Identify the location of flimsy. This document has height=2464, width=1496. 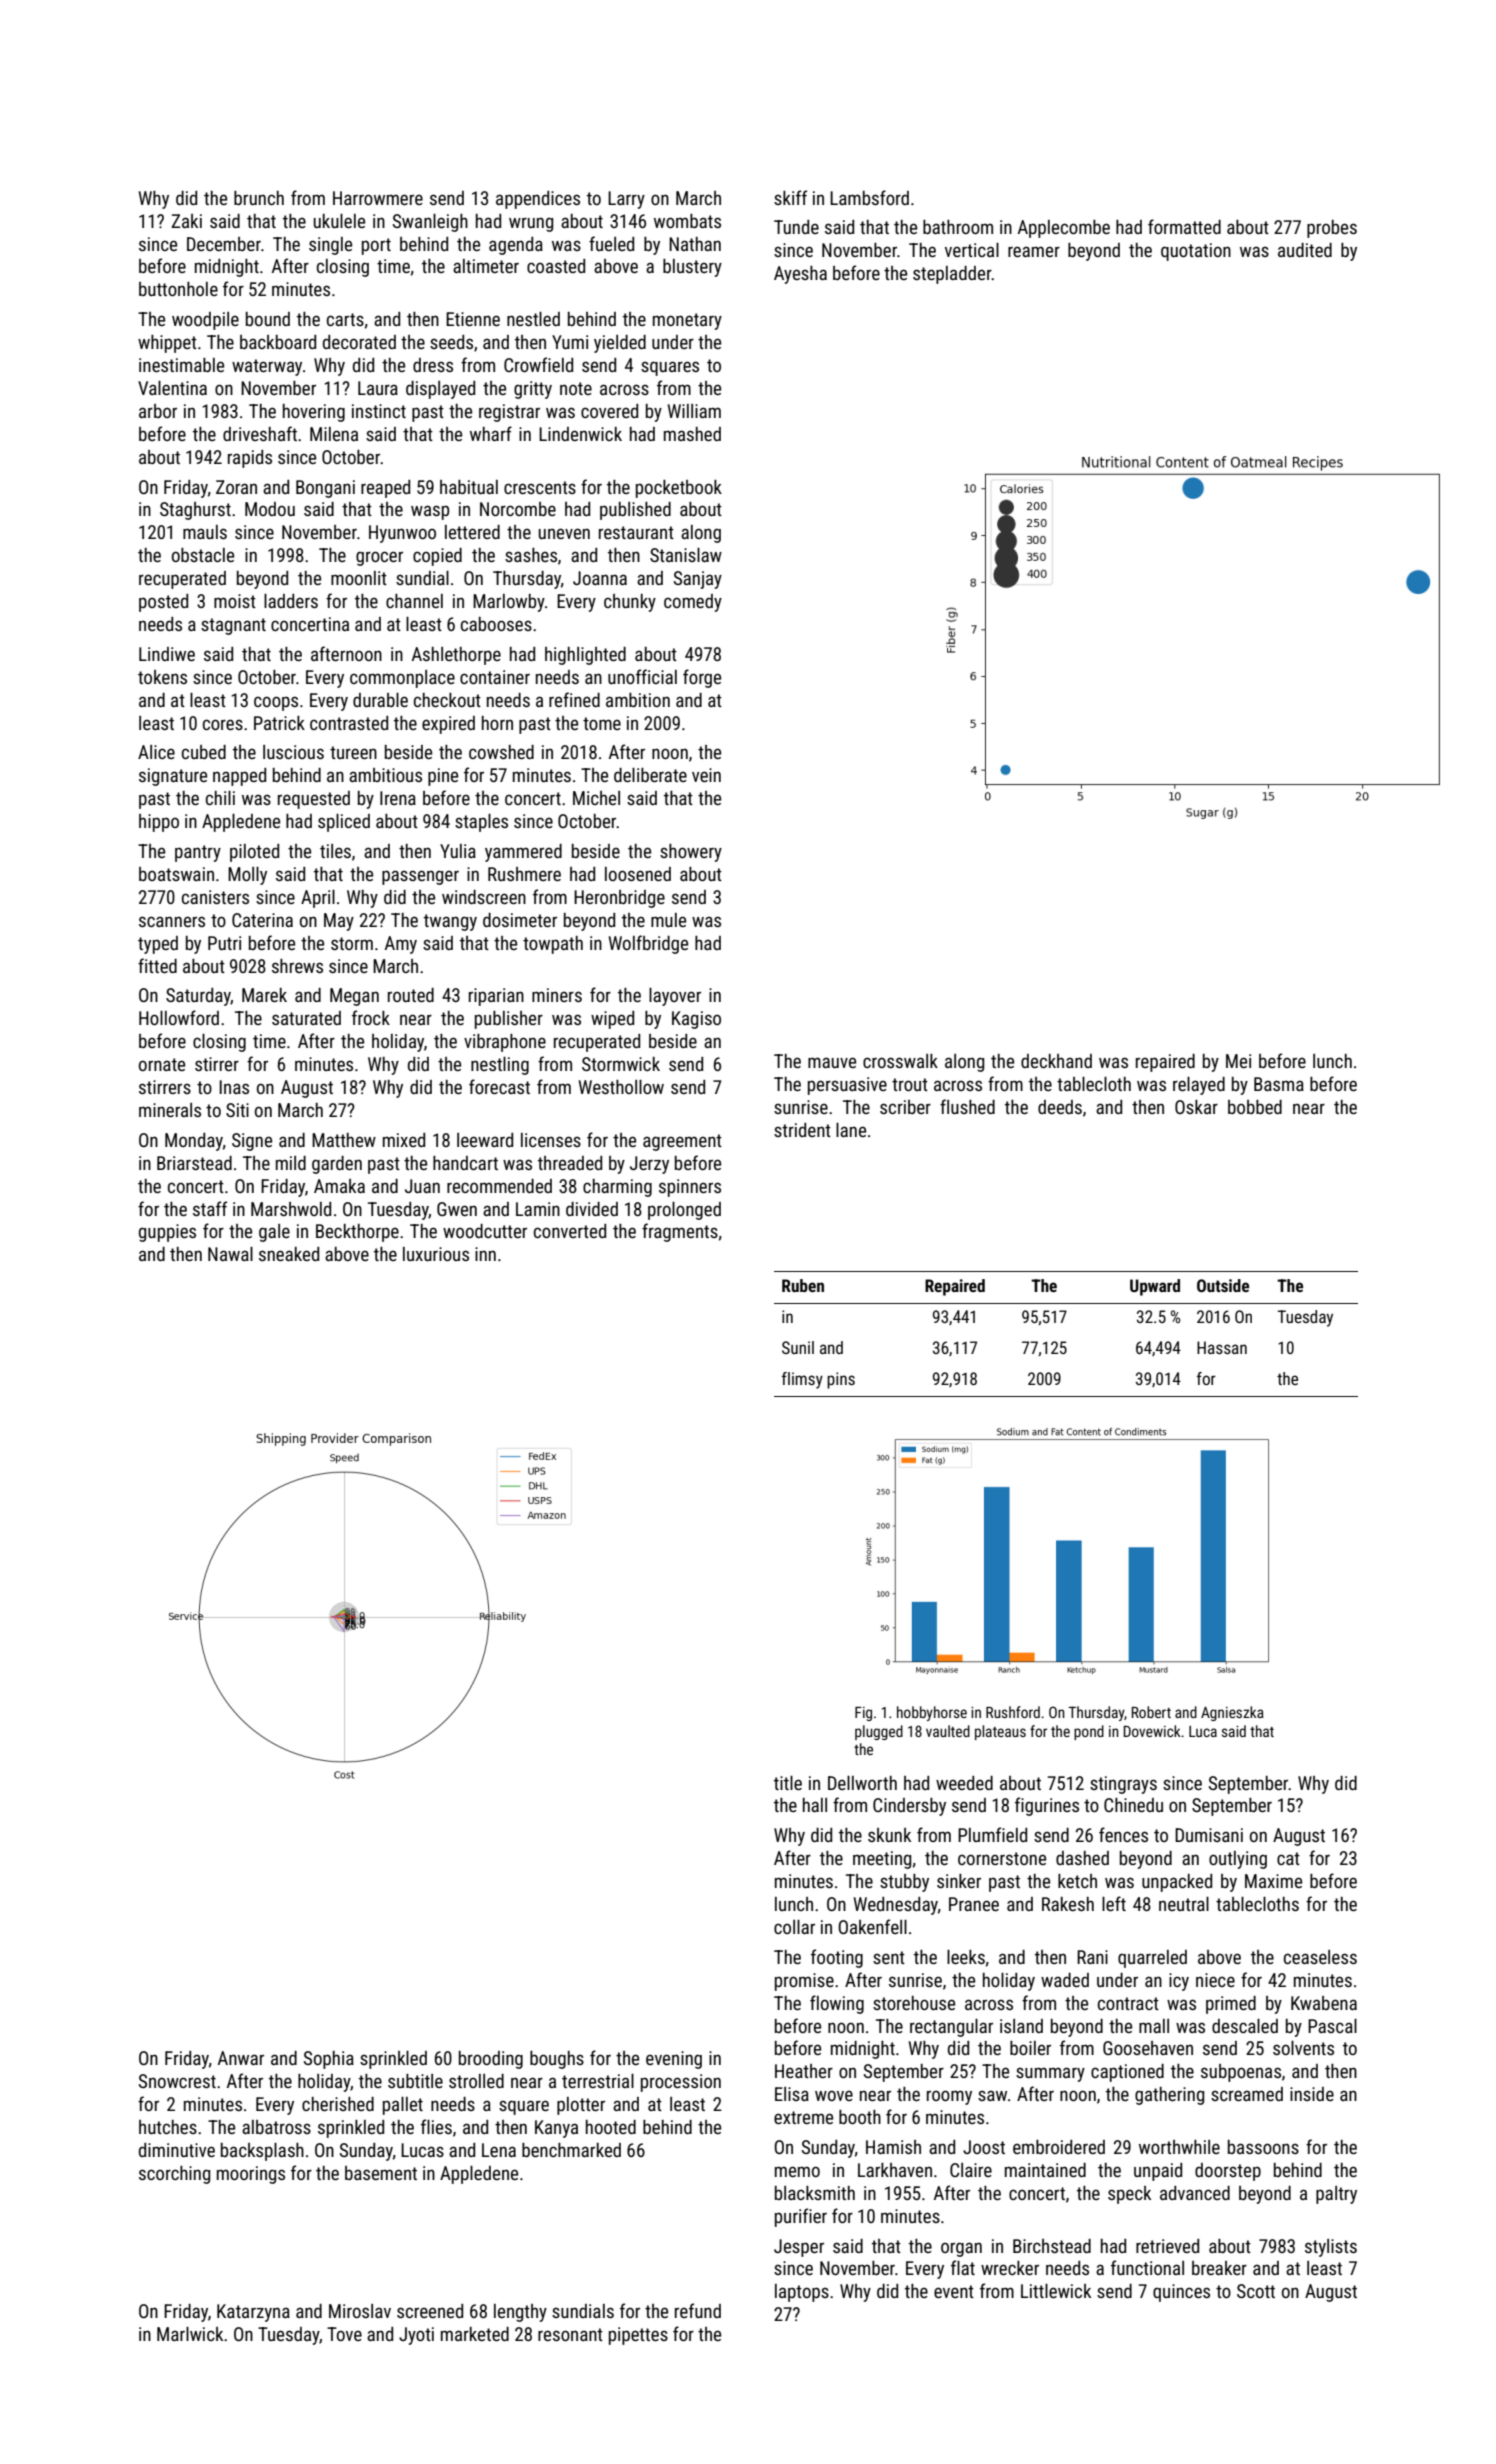
(802, 1380).
